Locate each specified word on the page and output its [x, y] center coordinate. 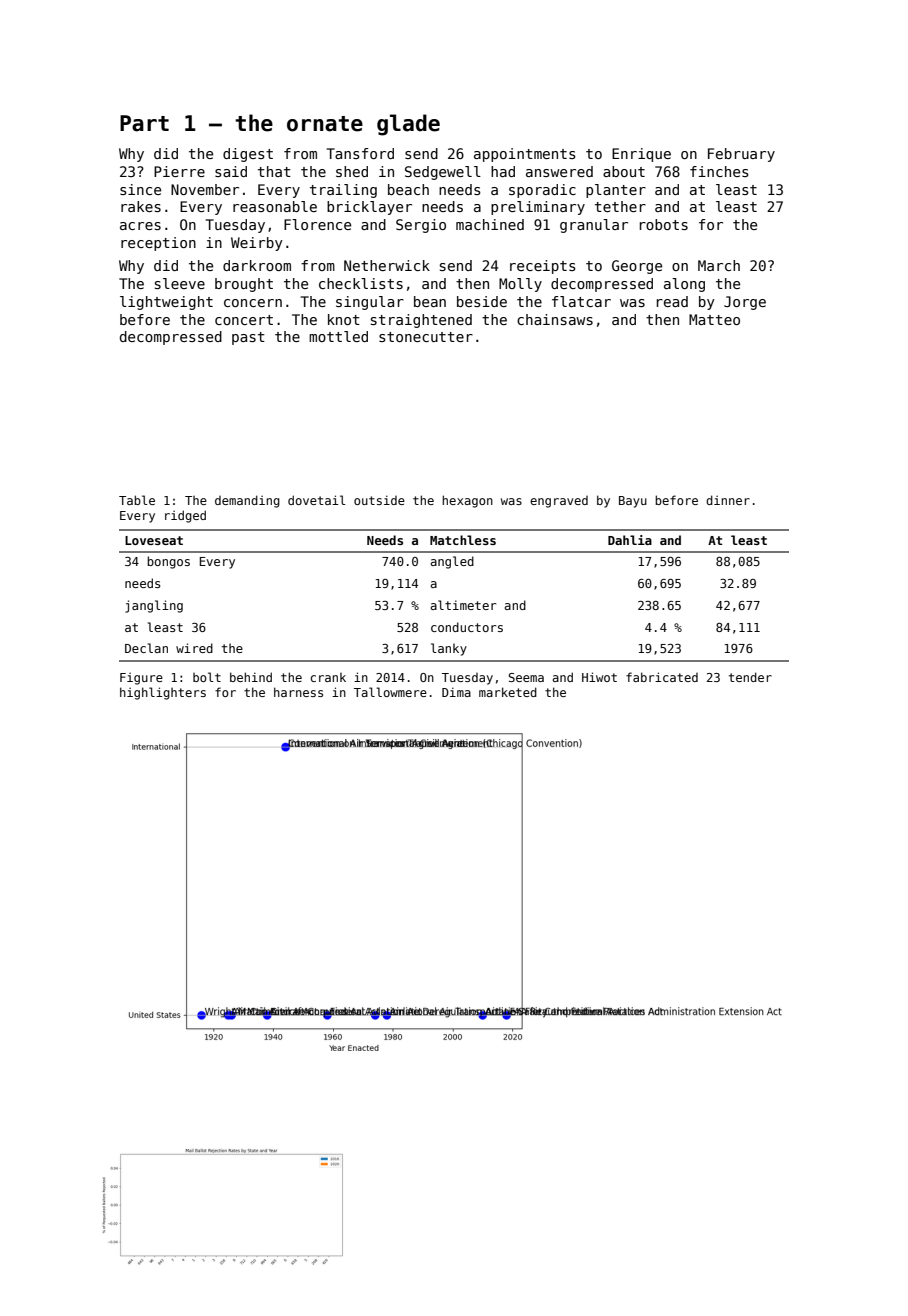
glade [408, 125]
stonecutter [426, 337]
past [248, 338]
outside [379, 500]
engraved [559, 502]
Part [144, 123]
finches [719, 171]
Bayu [633, 502]
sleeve [180, 283]
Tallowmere [390, 692]
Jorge [745, 303]
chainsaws [555, 319]
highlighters [163, 693]
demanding [247, 501]
